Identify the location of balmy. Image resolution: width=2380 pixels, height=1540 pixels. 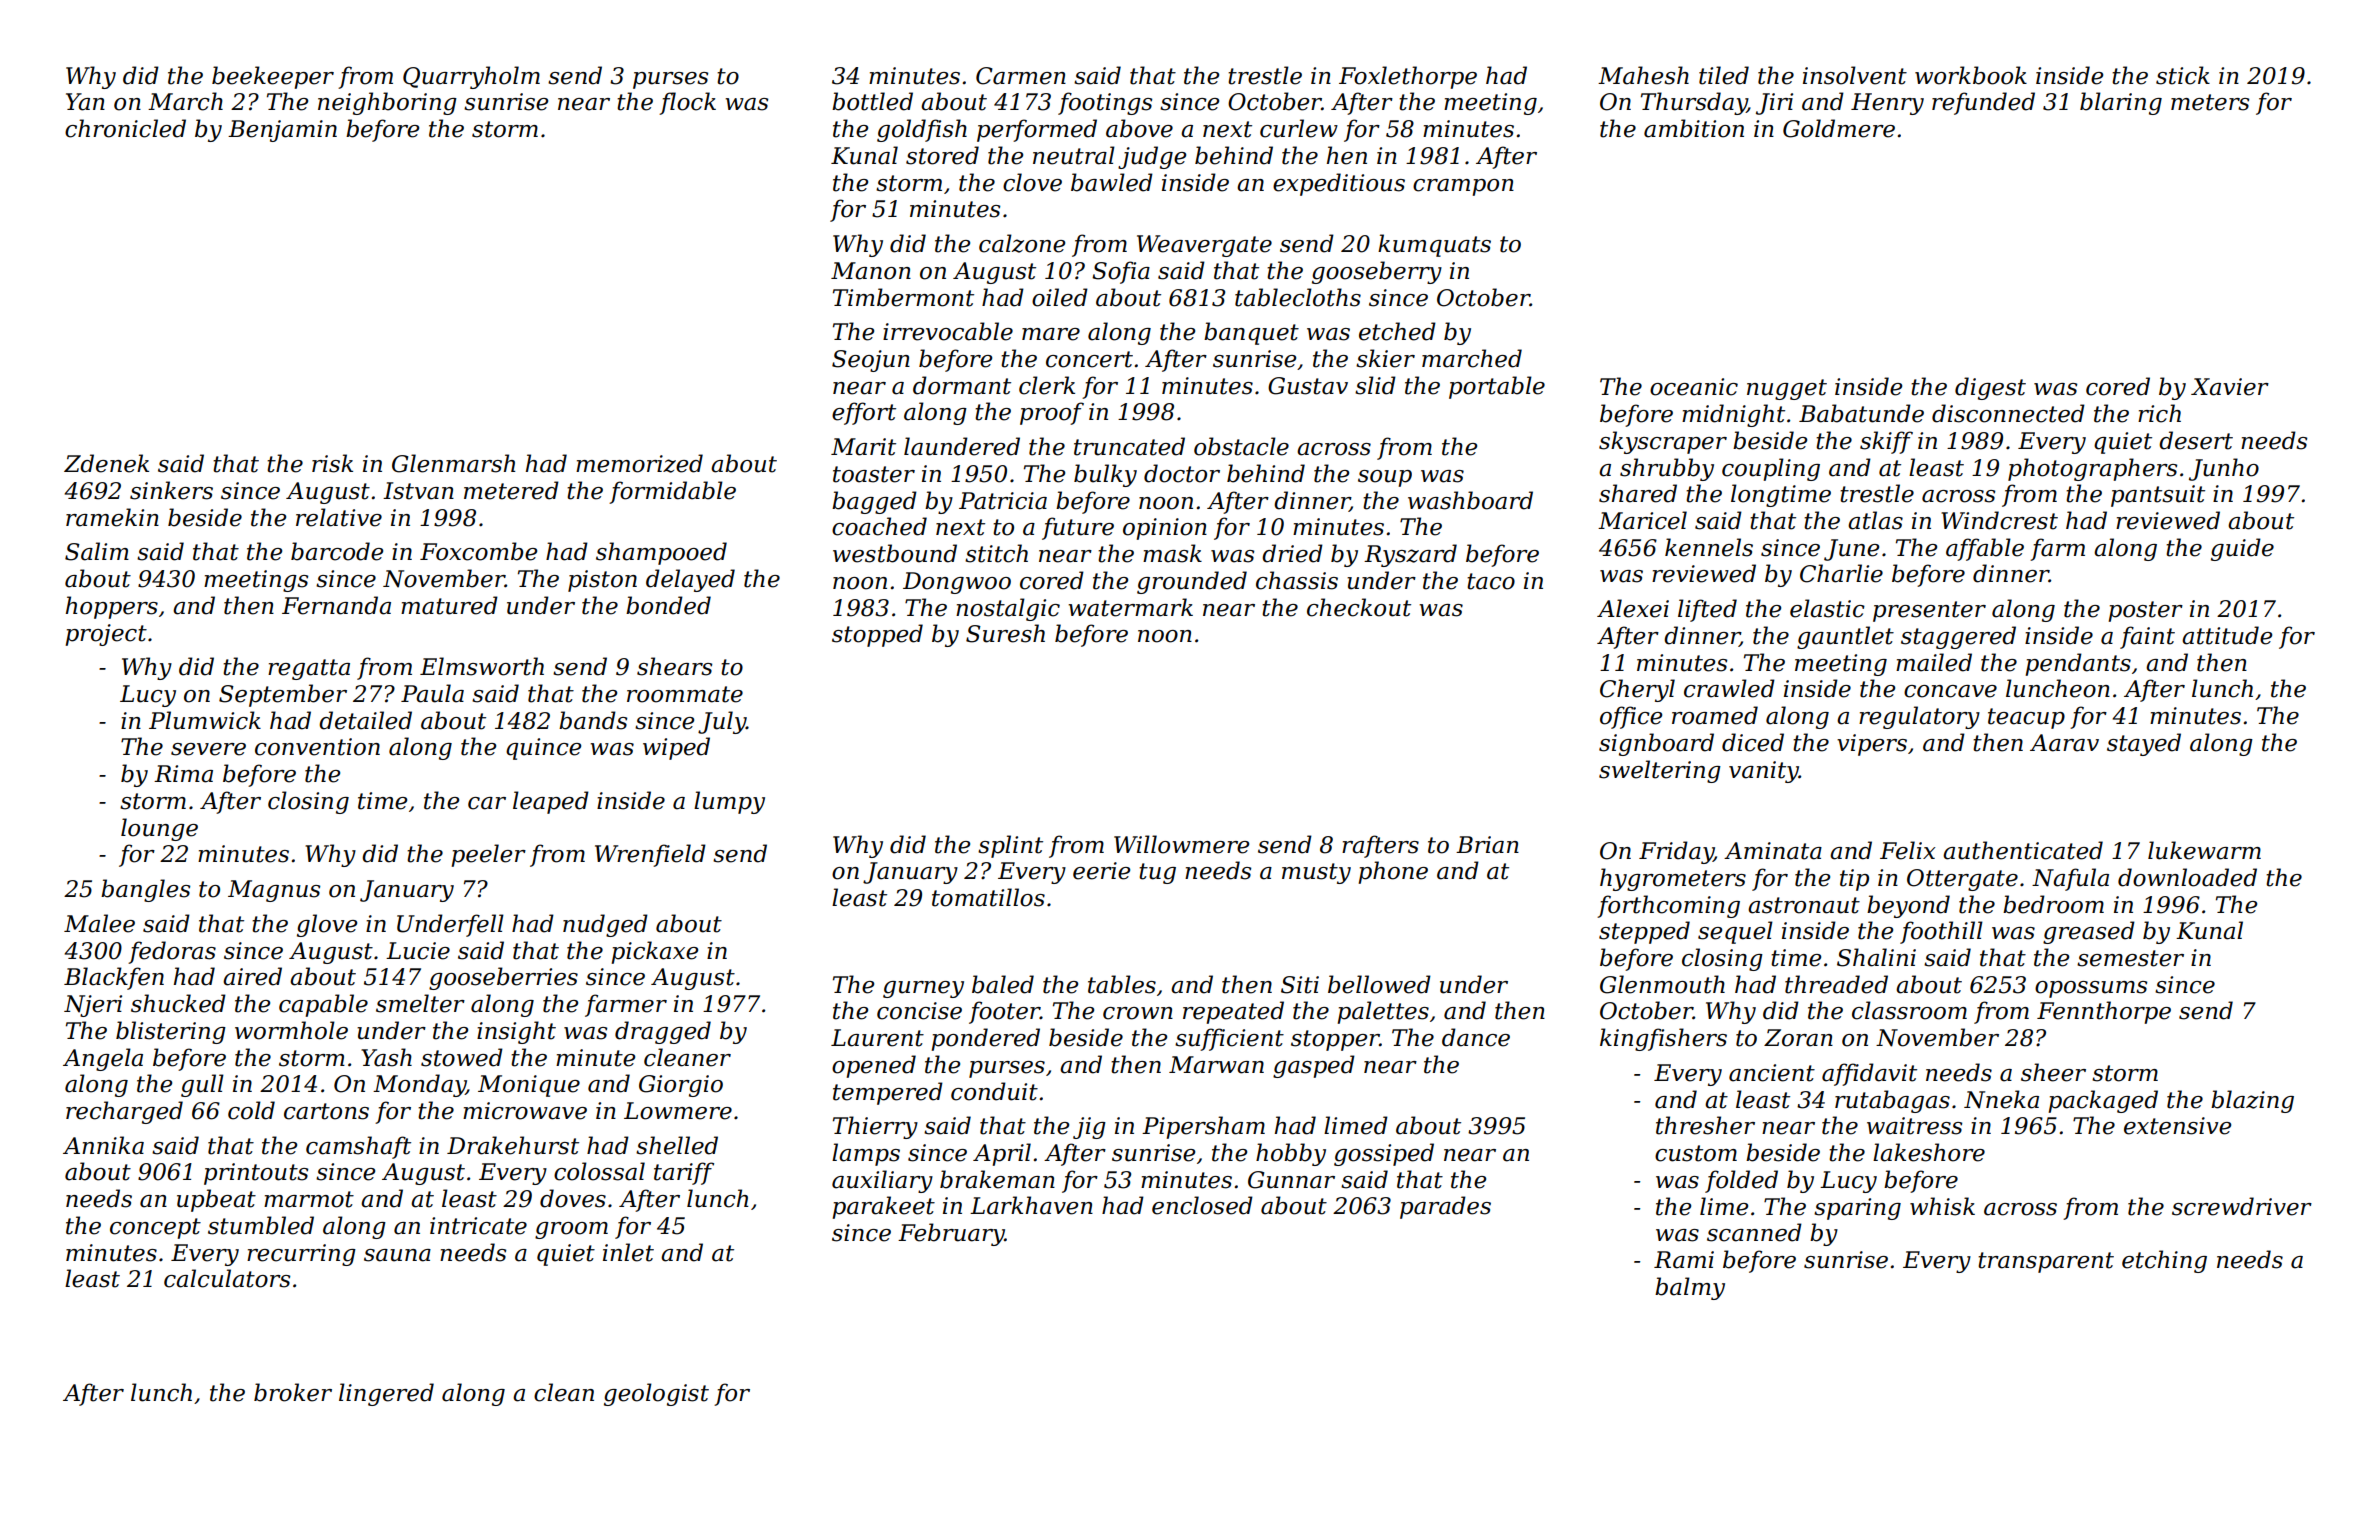
(1690, 1288).
